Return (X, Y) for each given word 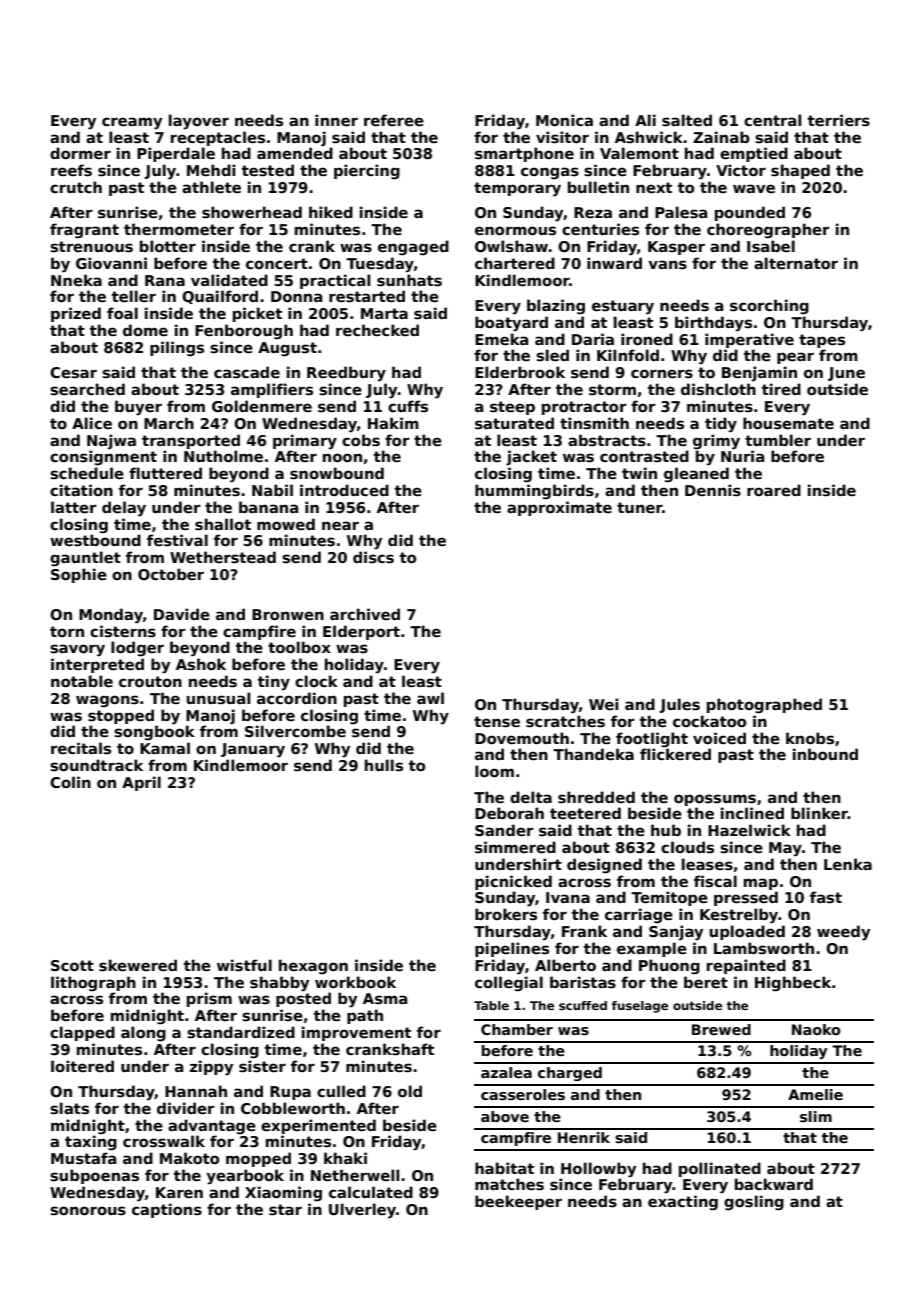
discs (373, 557)
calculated (371, 1192)
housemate (788, 423)
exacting (683, 1202)
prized (76, 314)
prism (209, 999)
